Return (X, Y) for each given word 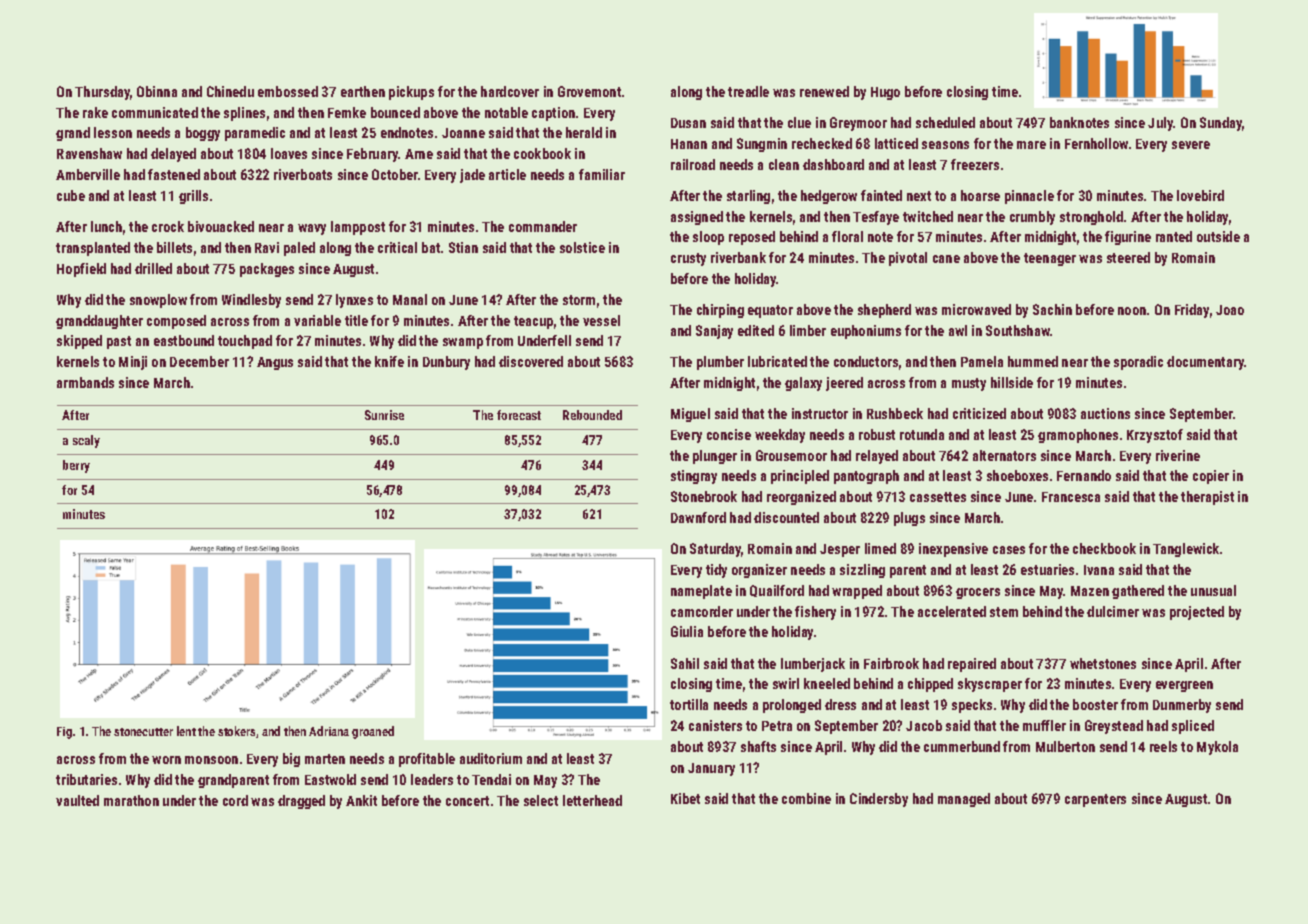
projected (1197, 613)
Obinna (157, 91)
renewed (824, 91)
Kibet (685, 798)
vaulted (77, 800)
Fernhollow (1096, 143)
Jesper (840, 550)
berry (76, 466)
